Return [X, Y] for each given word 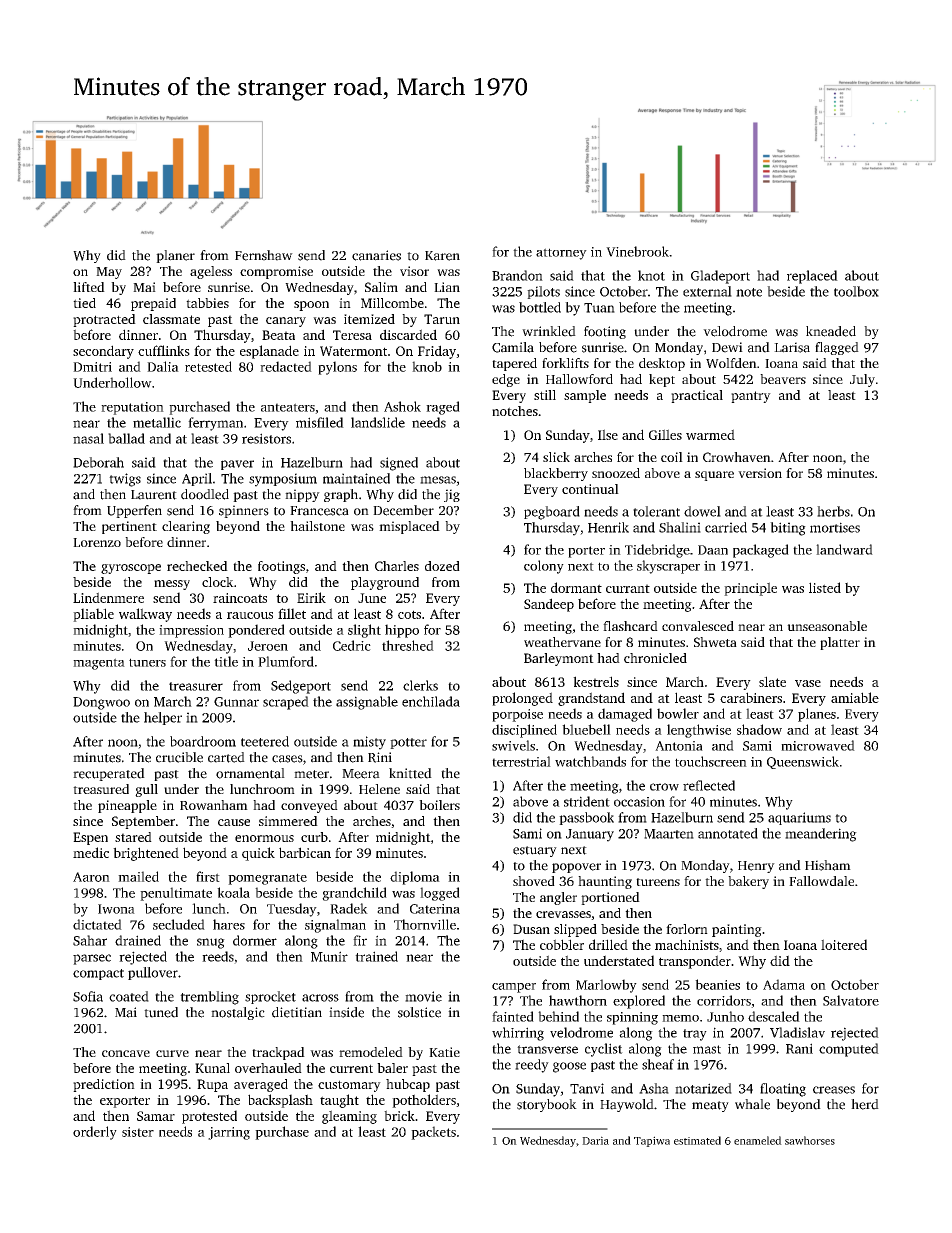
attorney [561, 254]
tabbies [207, 303]
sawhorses [810, 1140]
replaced [812, 277]
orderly [95, 1133]
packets [433, 1133]
